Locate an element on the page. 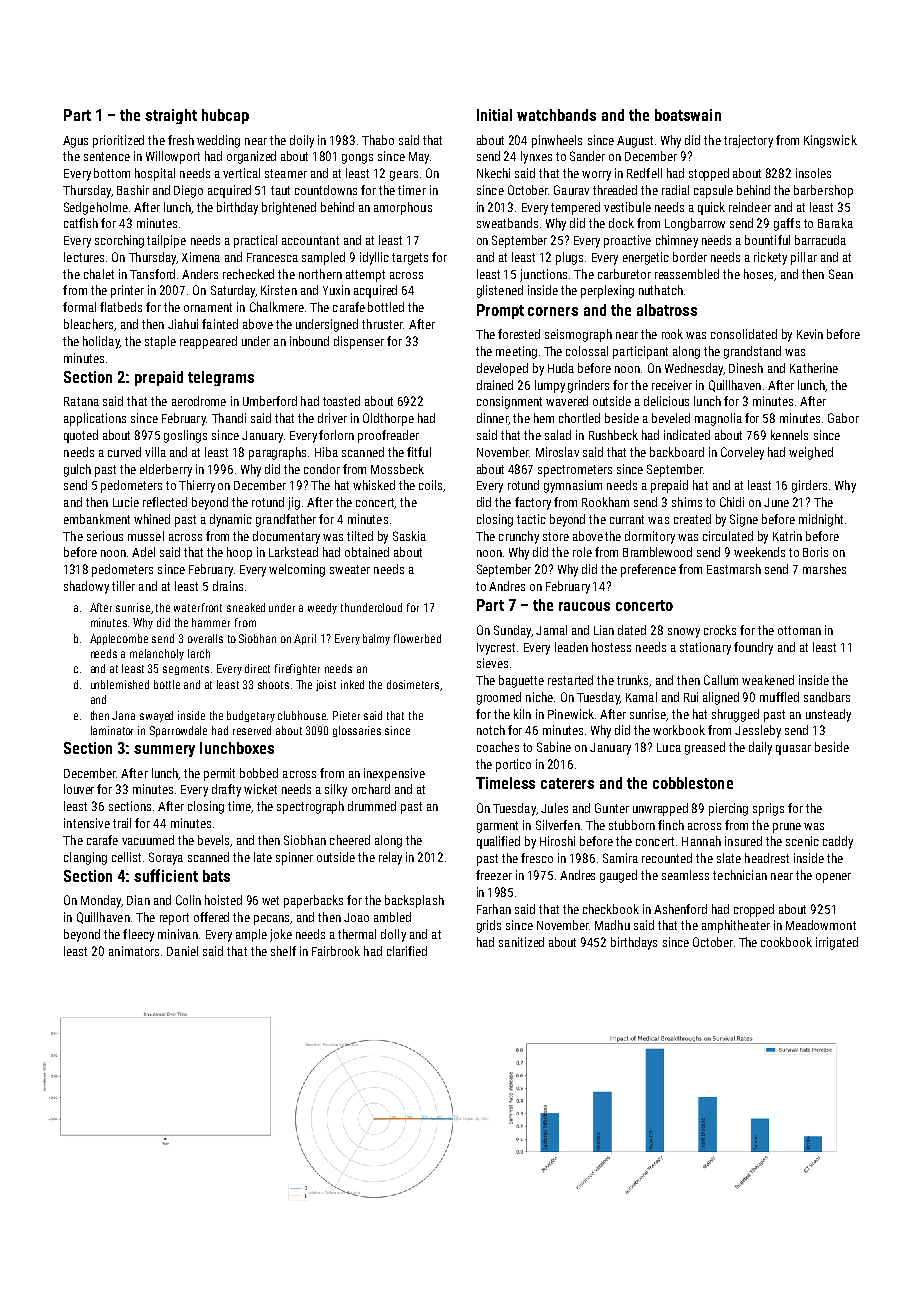  Agus is located at coordinates (75, 142).
